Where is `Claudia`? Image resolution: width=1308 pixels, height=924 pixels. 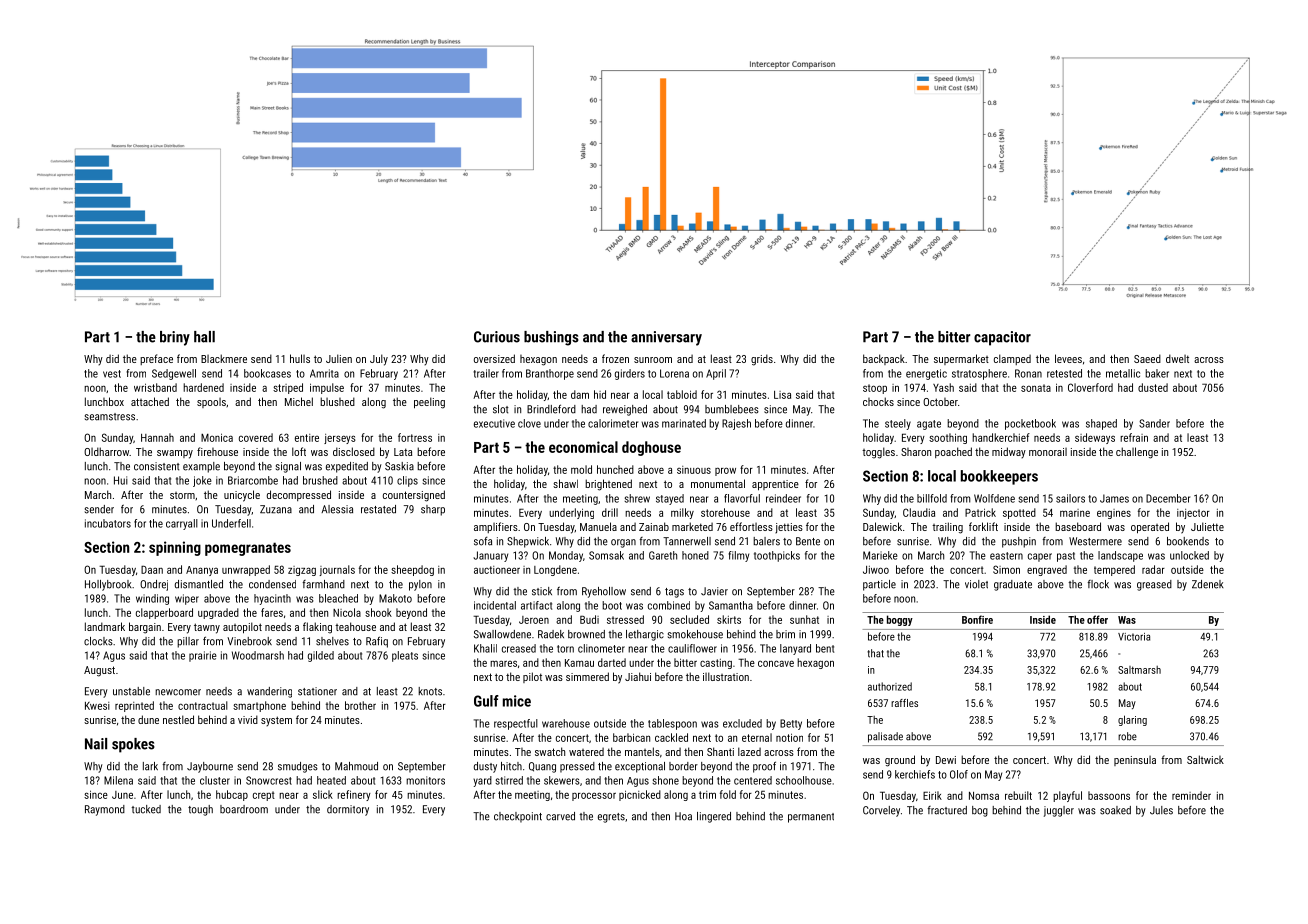 Claudia is located at coordinates (919, 512).
